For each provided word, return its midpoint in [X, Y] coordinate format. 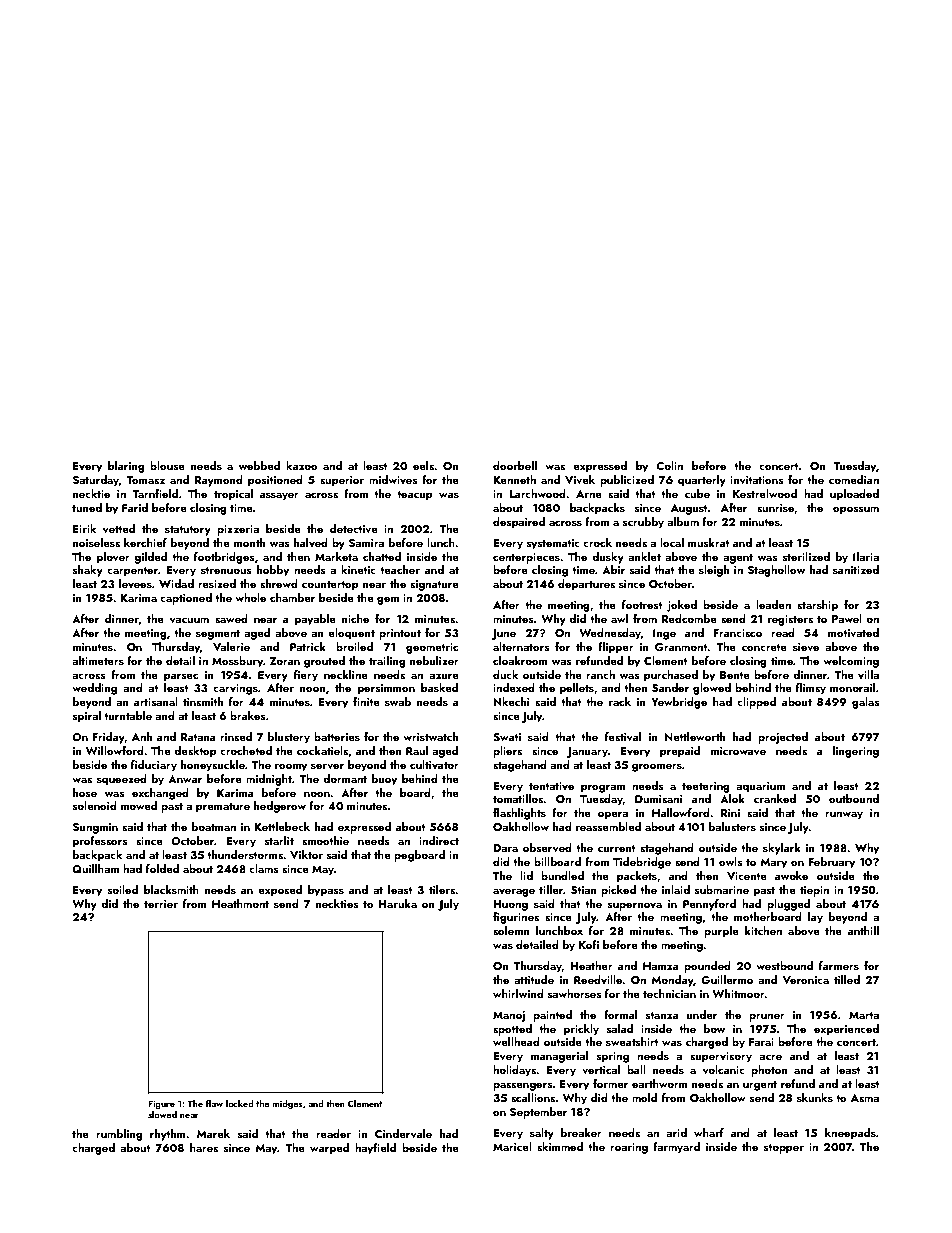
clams [264, 868]
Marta [864, 1015]
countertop [330, 586]
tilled [847, 979]
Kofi [589, 944]
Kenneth [514, 479]
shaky [88, 571]
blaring [126, 467]
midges [287, 1104]
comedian [854, 479]
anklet [644, 556]
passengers [523, 1086]
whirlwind [518, 993]
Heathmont [240, 903]
